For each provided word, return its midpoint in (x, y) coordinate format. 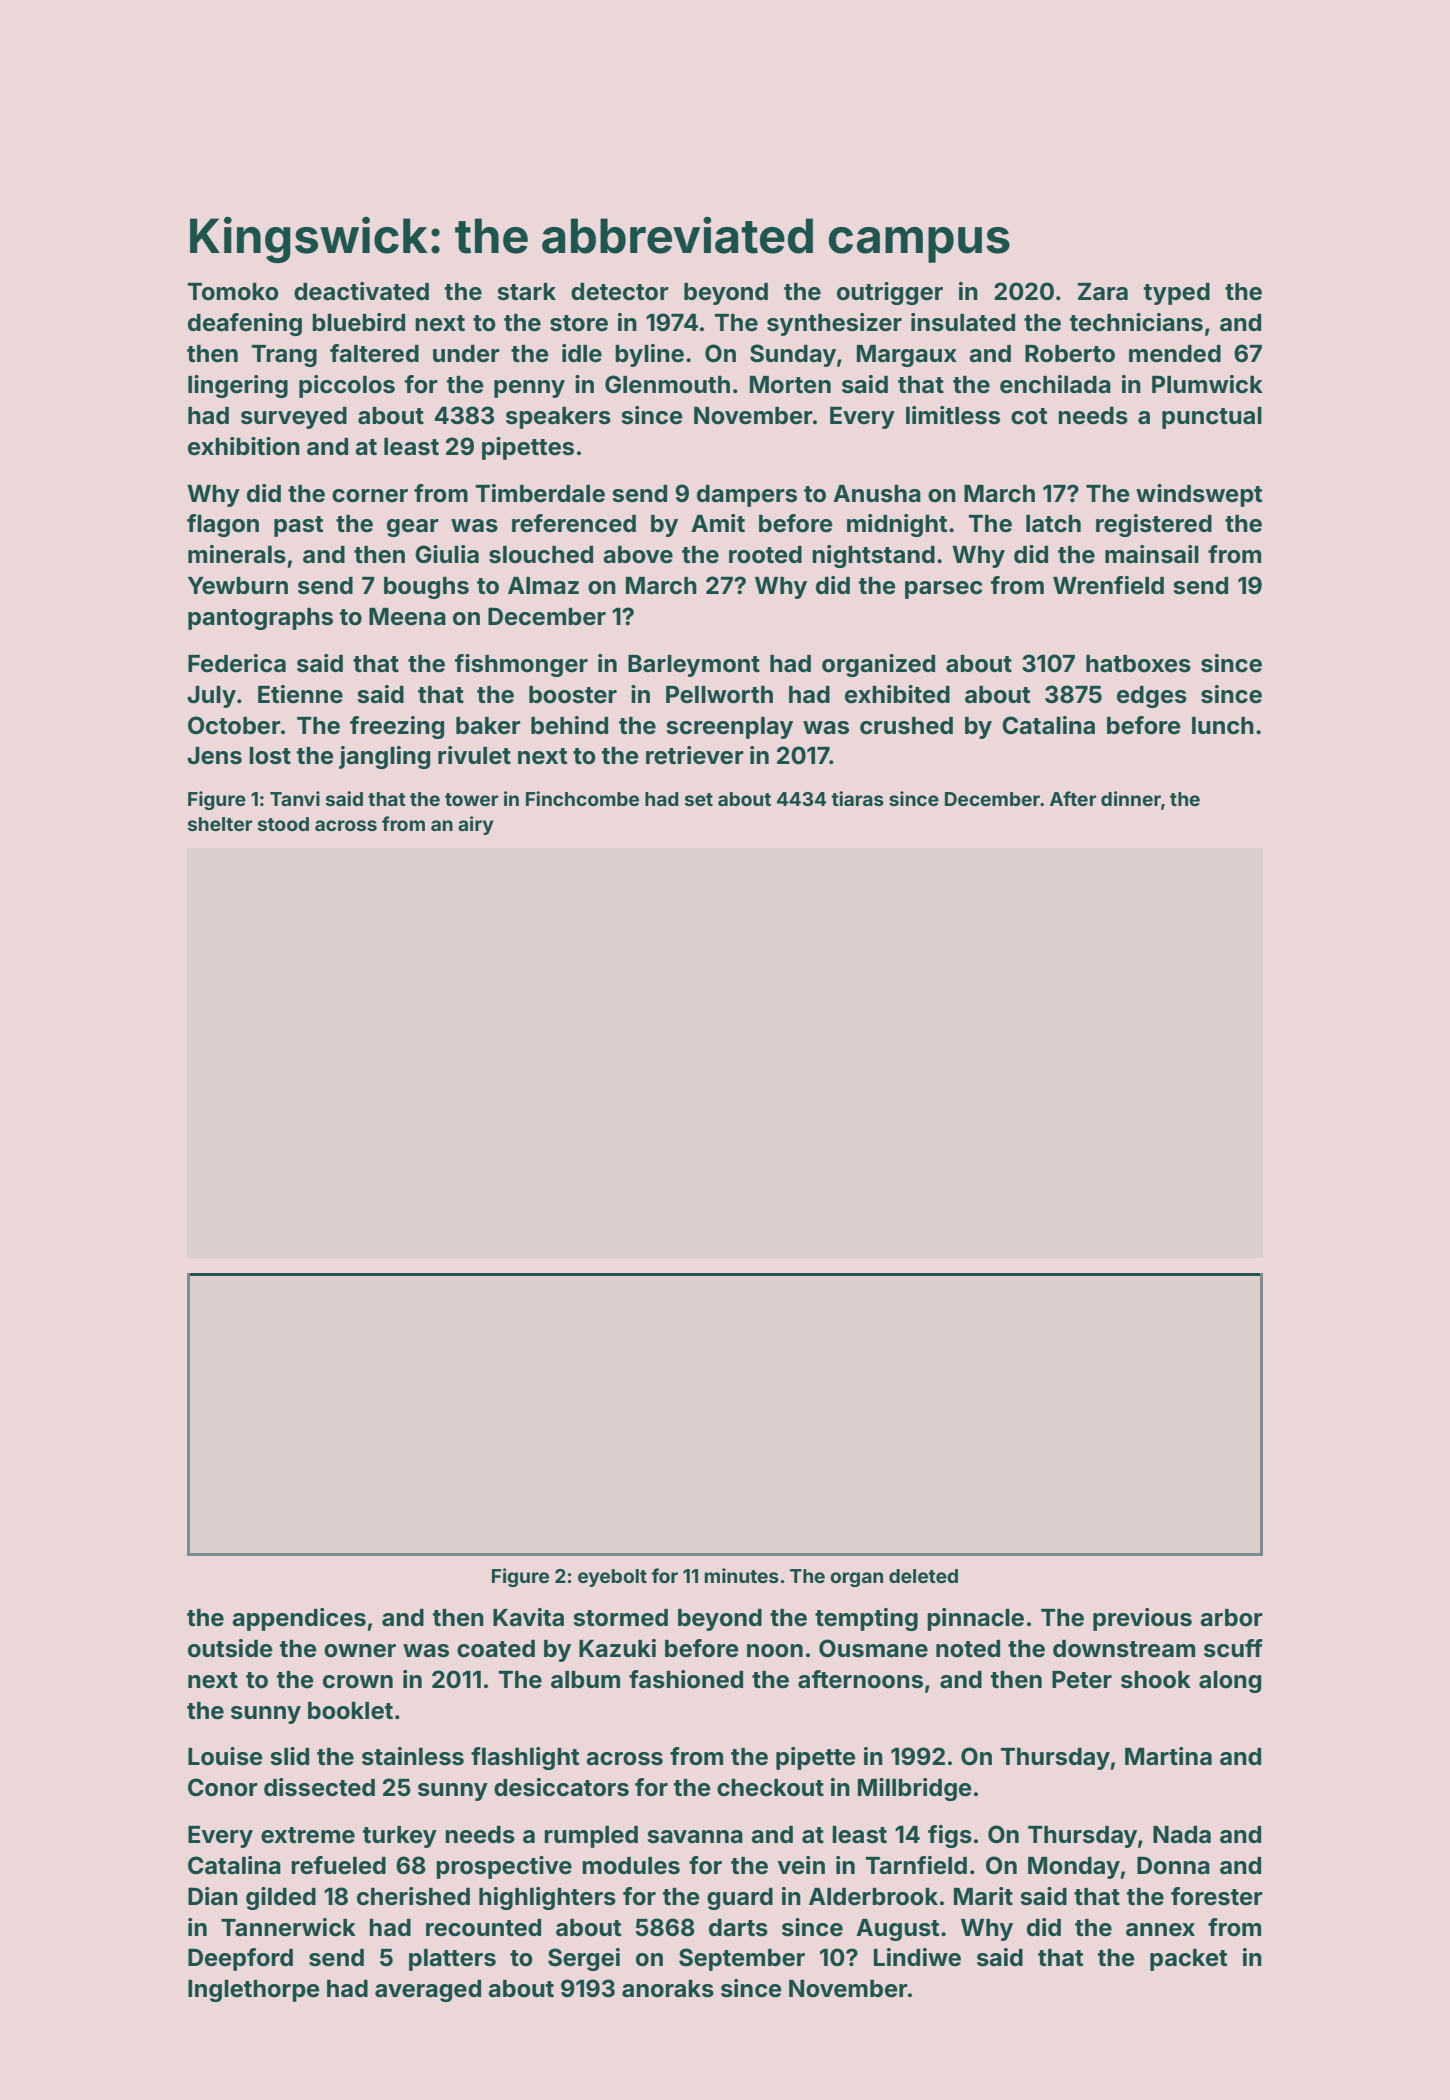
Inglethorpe (254, 1991)
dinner (1131, 798)
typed (1177, 294)
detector (620, 292)
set (699, 799)
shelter (220, 824)
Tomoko (233, 292)
